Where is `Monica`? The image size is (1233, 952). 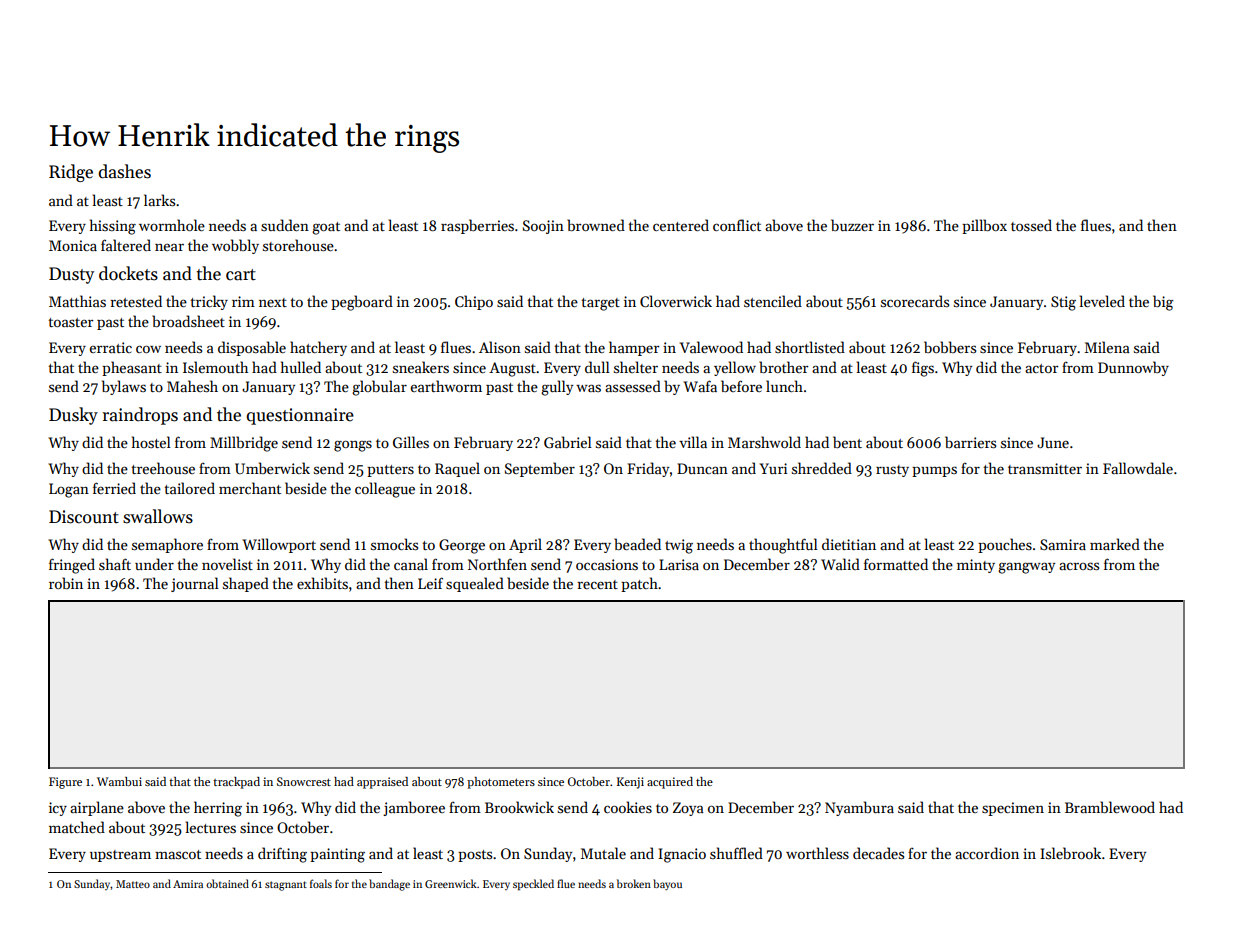
Monica is located at coordinates (73, 245).
